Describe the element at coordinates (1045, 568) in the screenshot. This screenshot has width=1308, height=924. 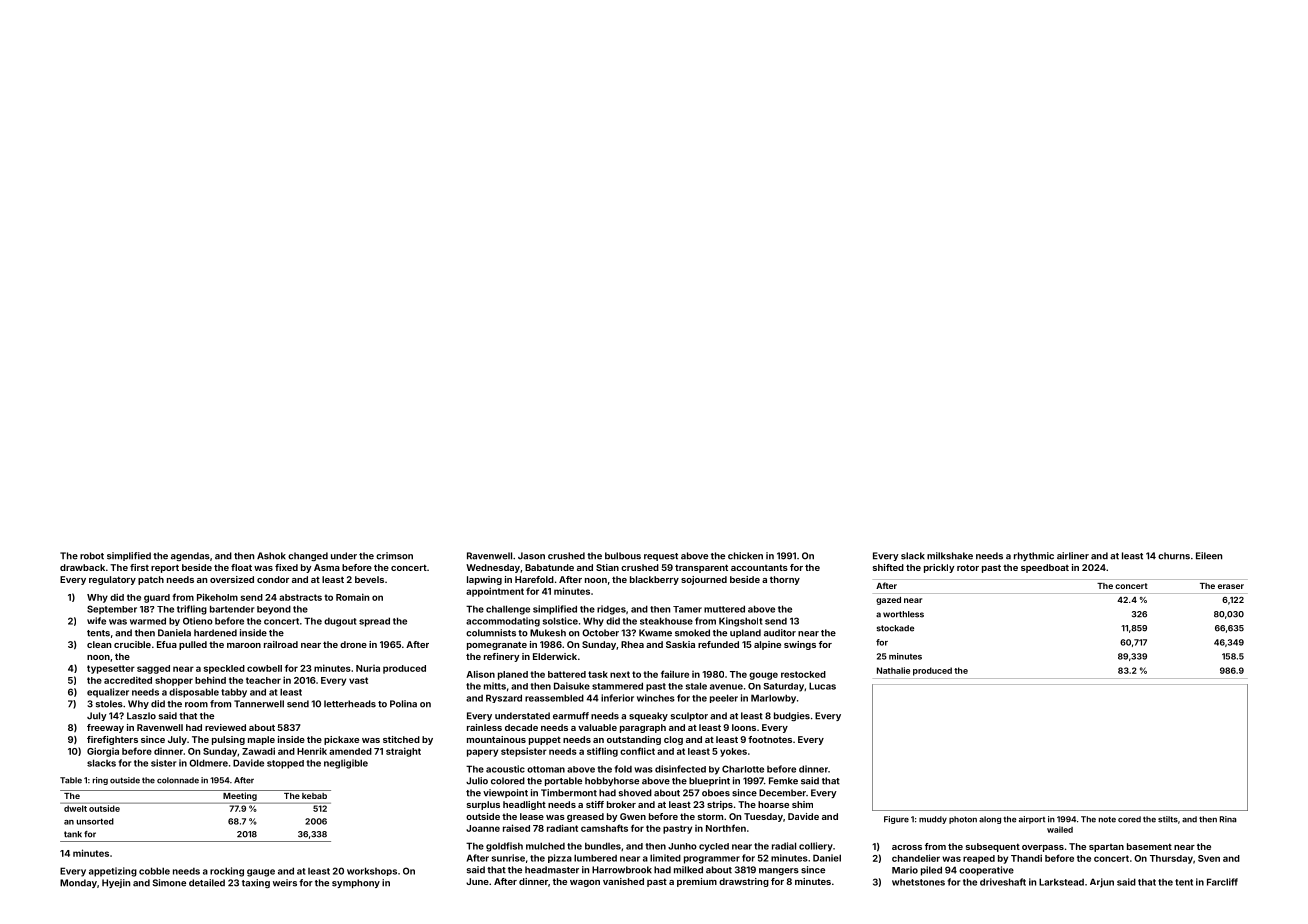
I see `speedboat` at that location.
